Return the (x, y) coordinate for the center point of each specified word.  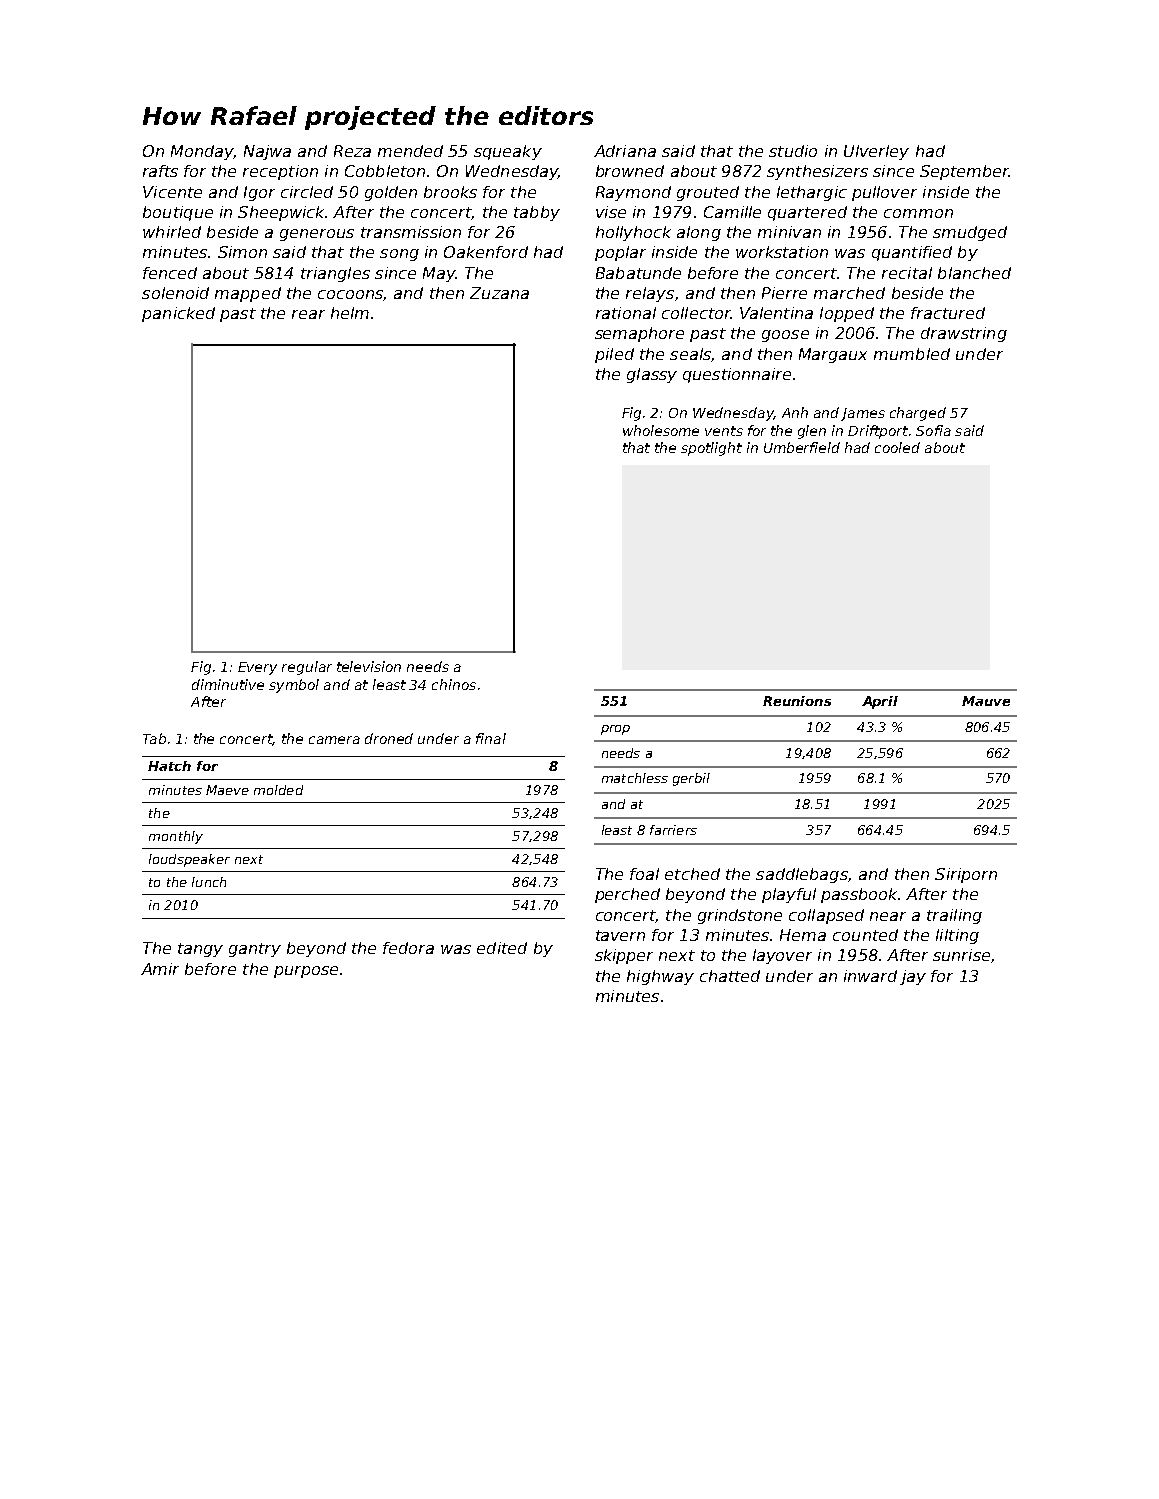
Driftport (878, 432)
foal (644, 874)
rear (308, 314)
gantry (255, 950)
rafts (160, 171)
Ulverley (876, 152)
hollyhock (633, 233)
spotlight (711, 449)
